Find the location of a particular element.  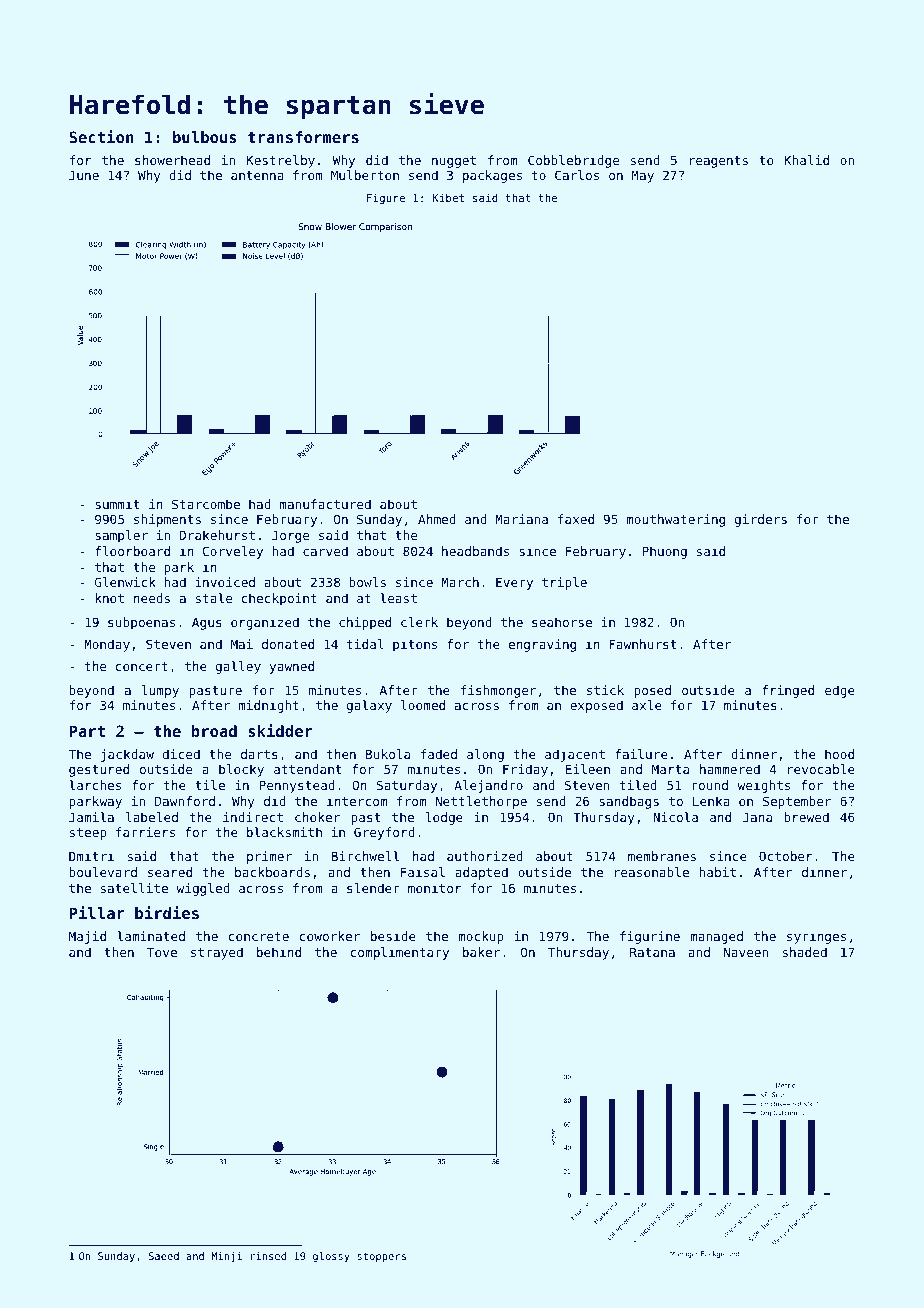

adapted is located at coordinates (481, 873).
